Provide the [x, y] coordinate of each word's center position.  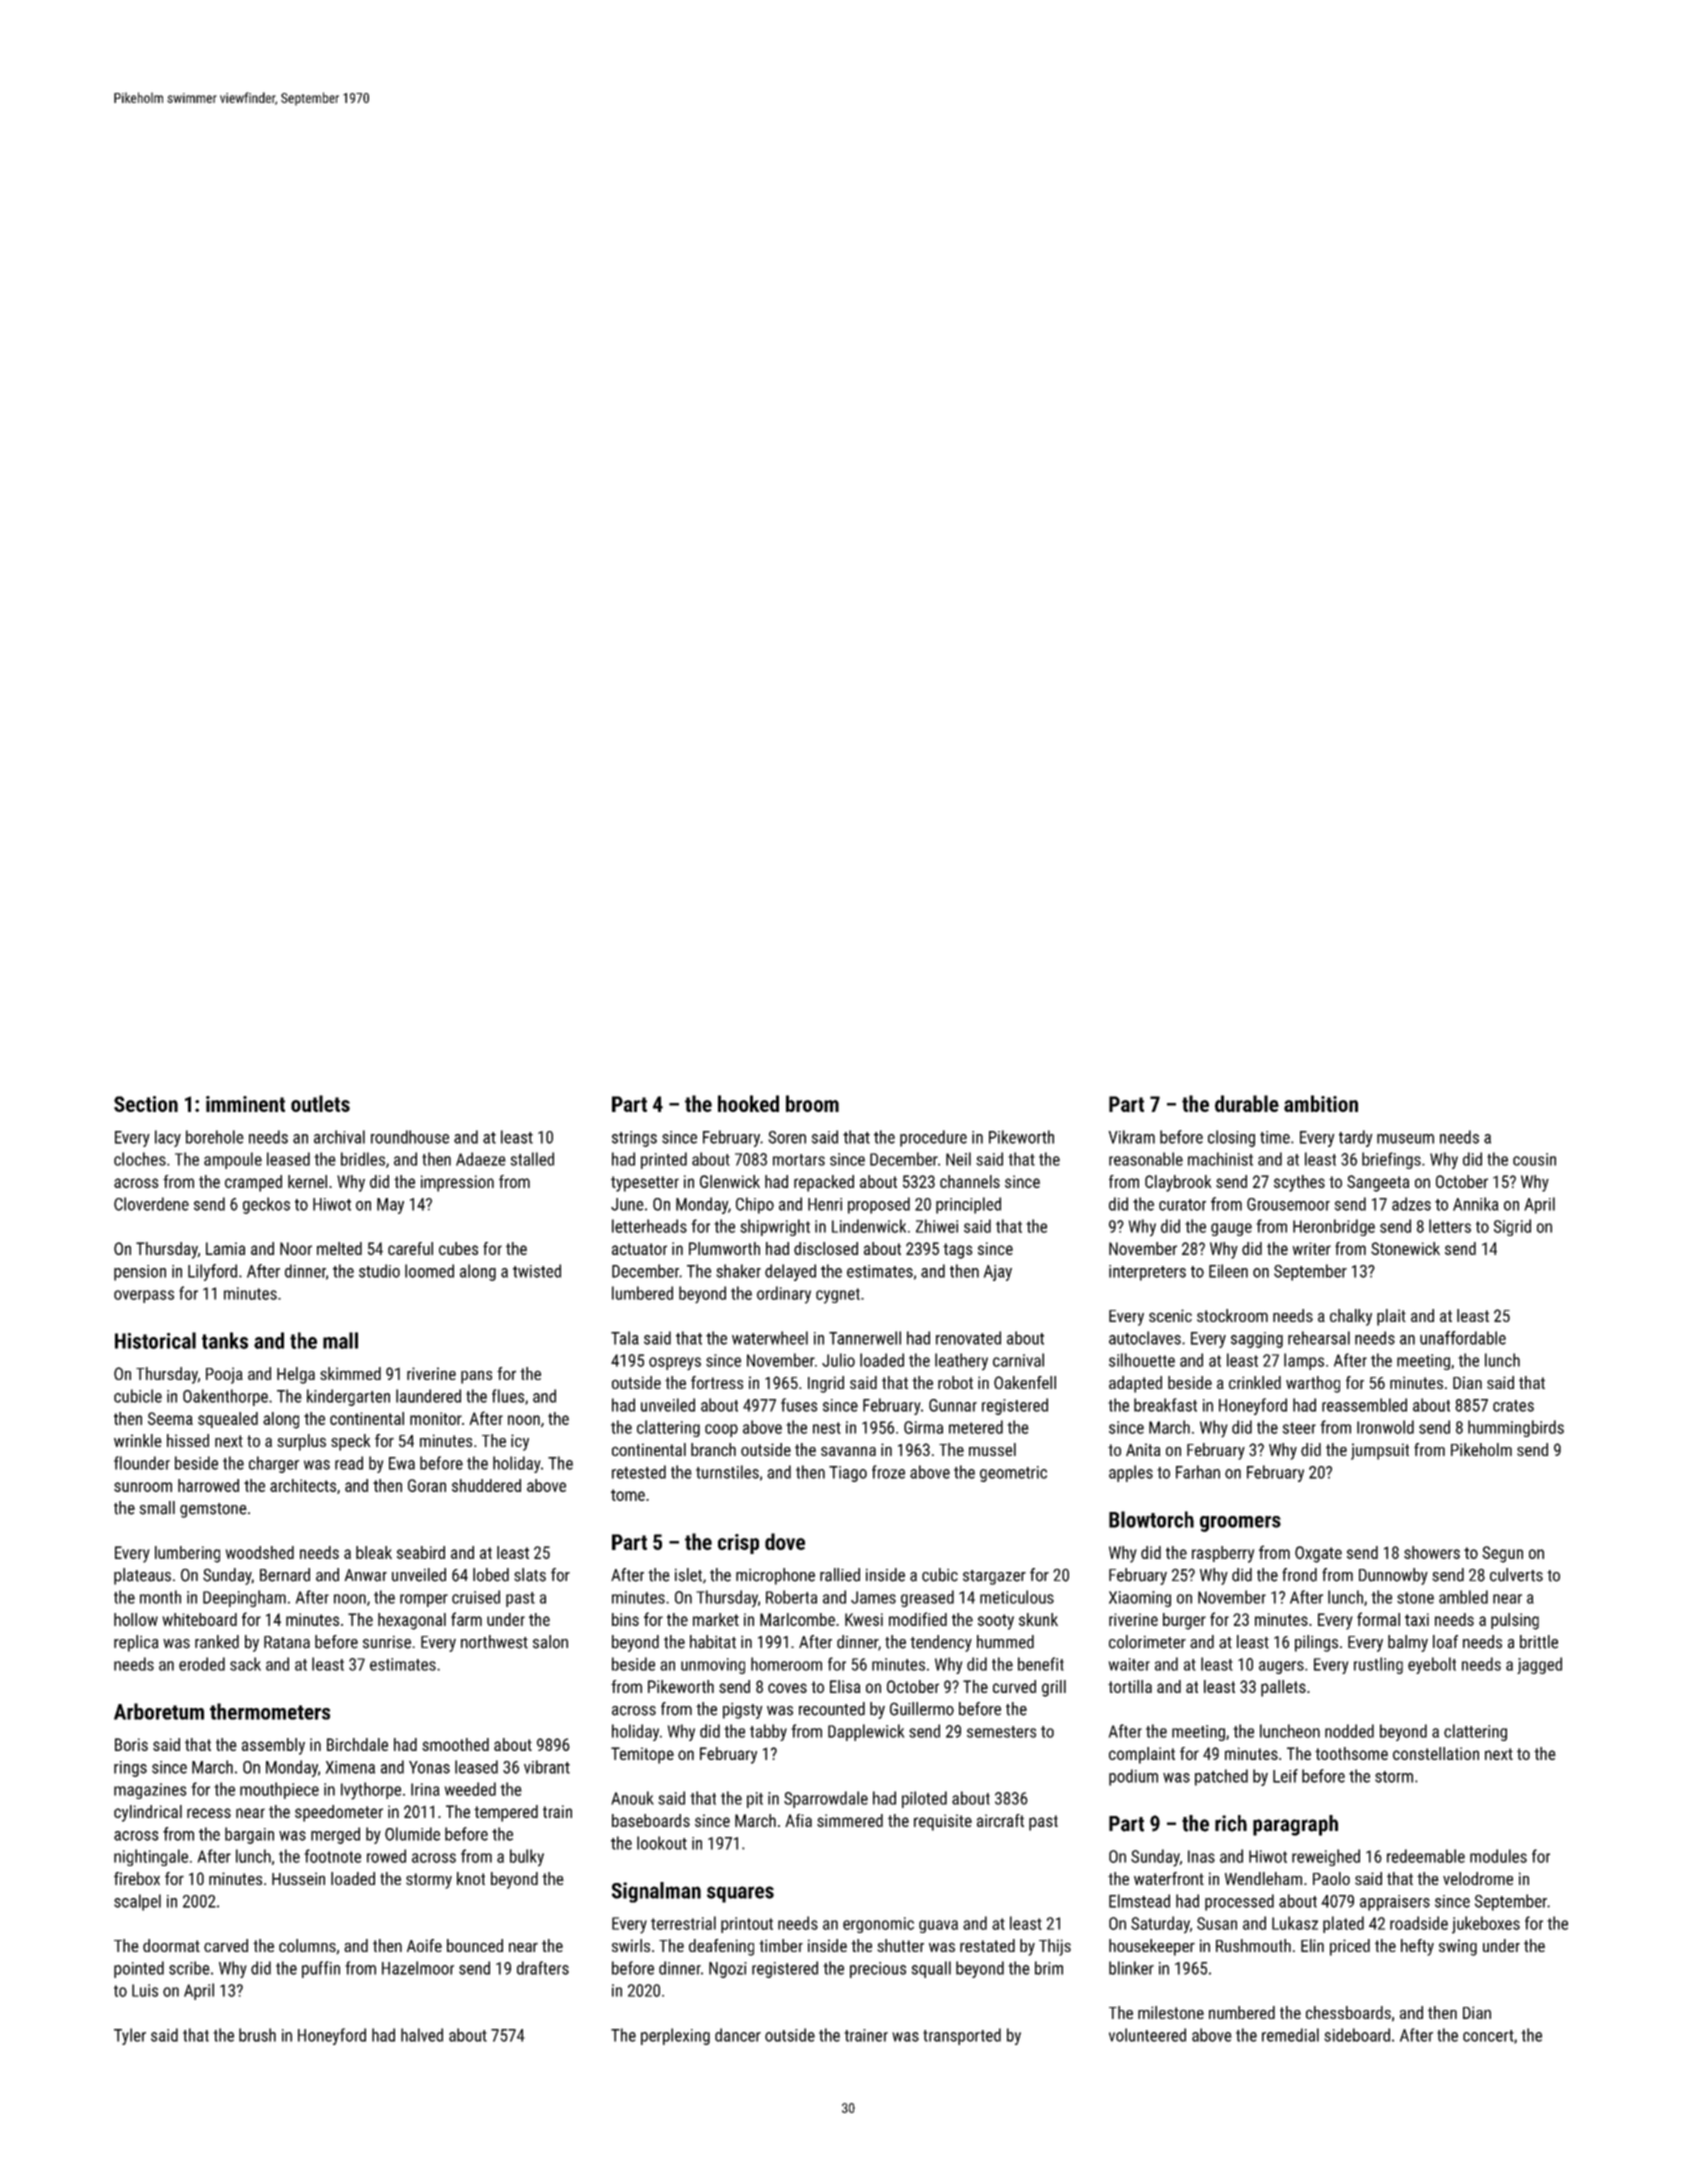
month [160, 1597]
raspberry [1223, 1554]
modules [1498, 1856]
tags [958, 1251]
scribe [189, 1968]
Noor [296, 1248]
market [716, 1619]
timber [781, 1945]
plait [1391, 1317]
